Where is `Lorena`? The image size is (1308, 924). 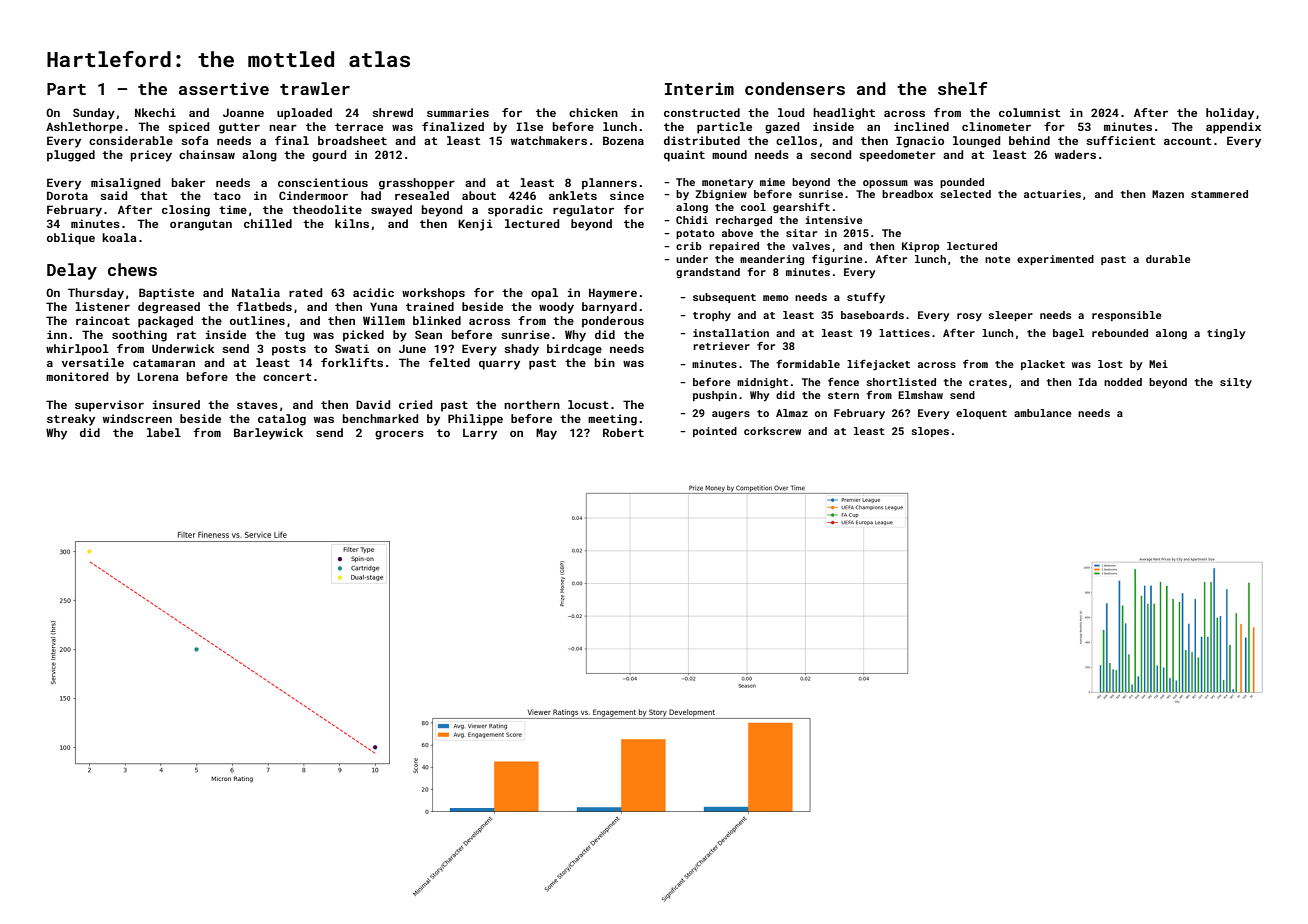 Lorena is located at coordinates (158, 376).
